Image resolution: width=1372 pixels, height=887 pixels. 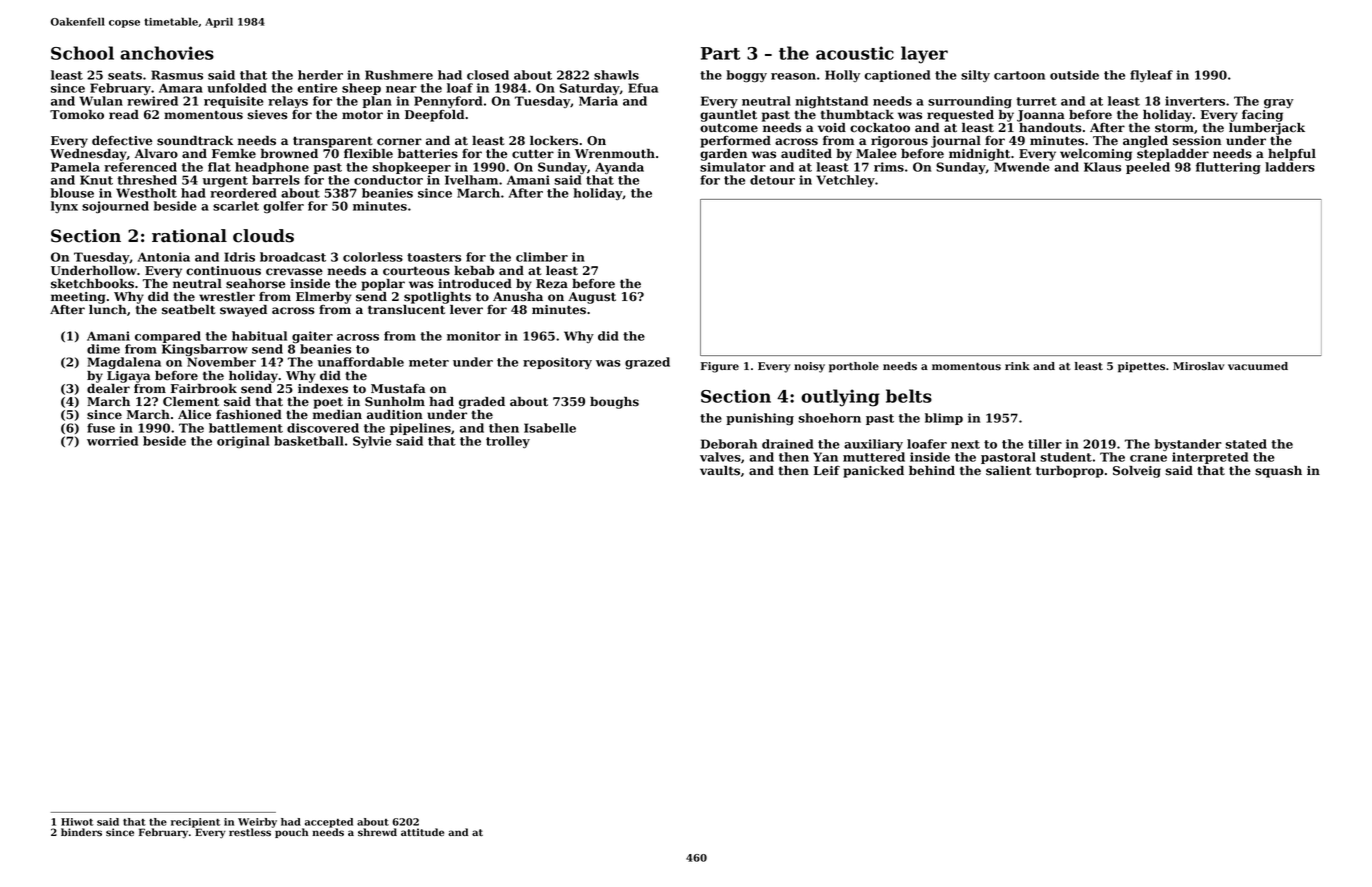 I want to click on lockers, so click(x=554, y=141).
